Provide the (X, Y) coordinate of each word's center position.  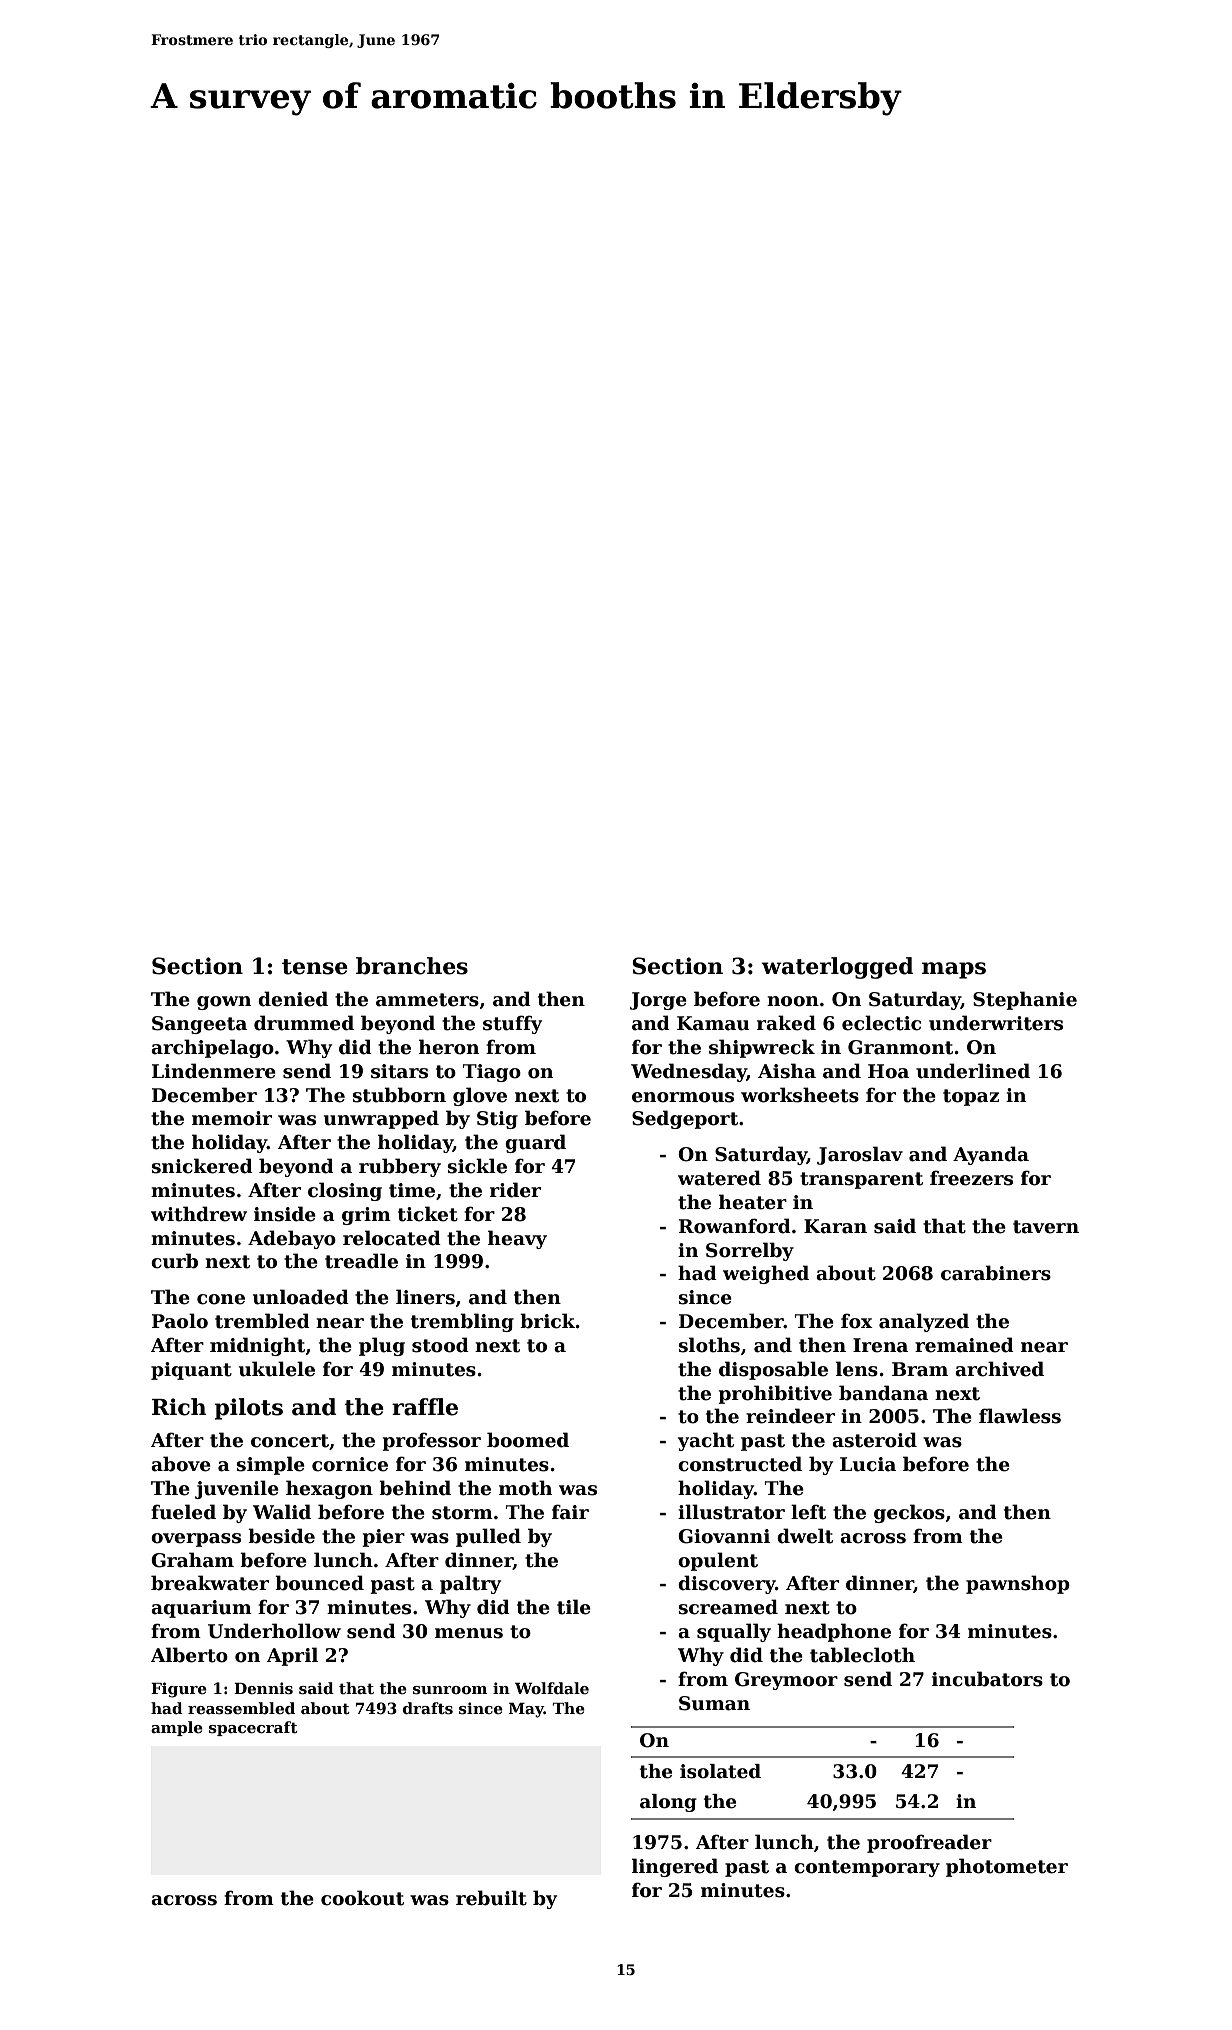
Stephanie (1025, 1000)
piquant (191, 1371)
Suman (714, 1703)
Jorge (658, 1001)
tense (315, 967)
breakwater (210, 1583)
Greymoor (786, 1681)
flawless (1020, 1416)
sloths (709, 1345)
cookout (362, 1898)
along (668, 1803)
